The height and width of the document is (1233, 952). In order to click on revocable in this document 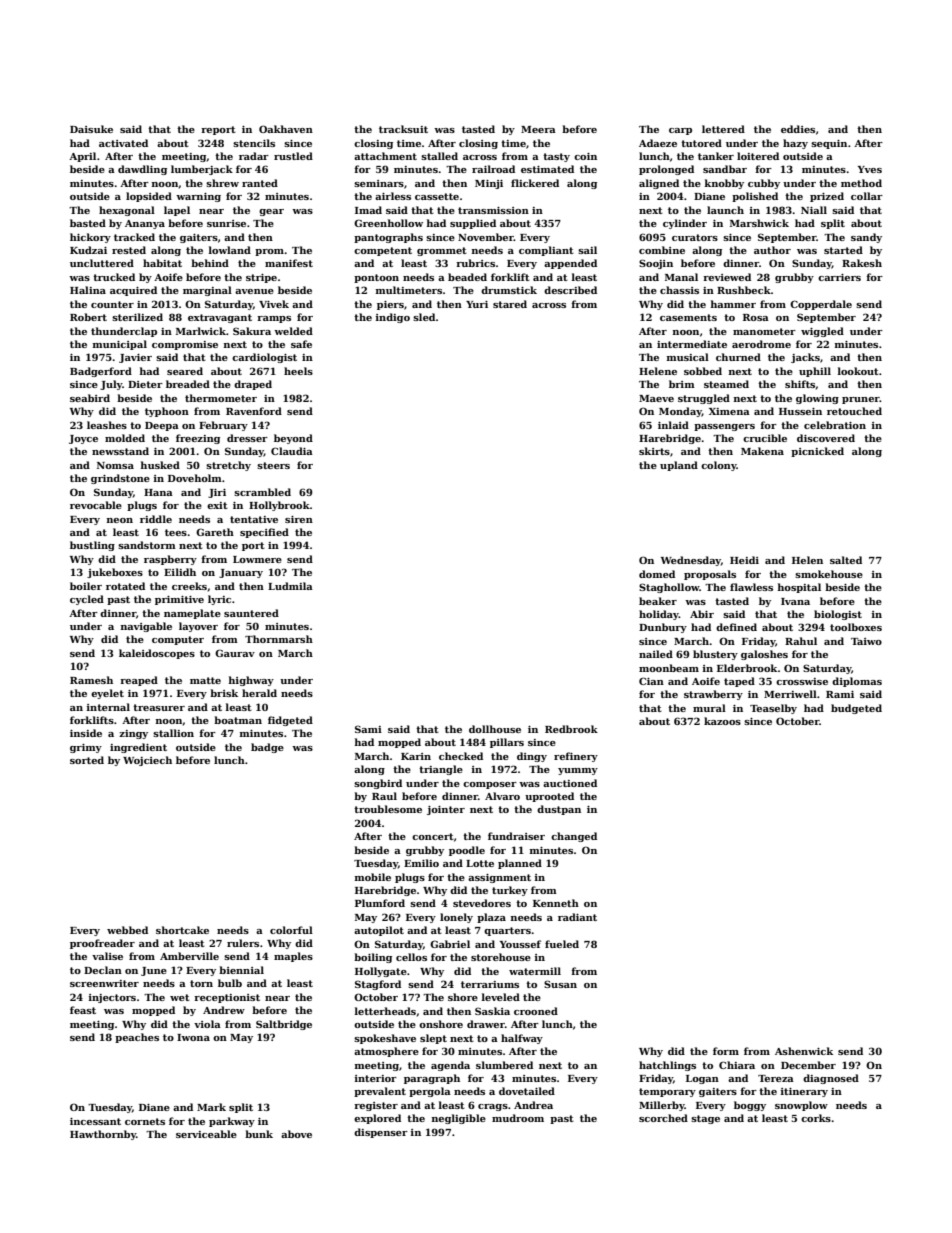, I will do `click(96, 505)`.
